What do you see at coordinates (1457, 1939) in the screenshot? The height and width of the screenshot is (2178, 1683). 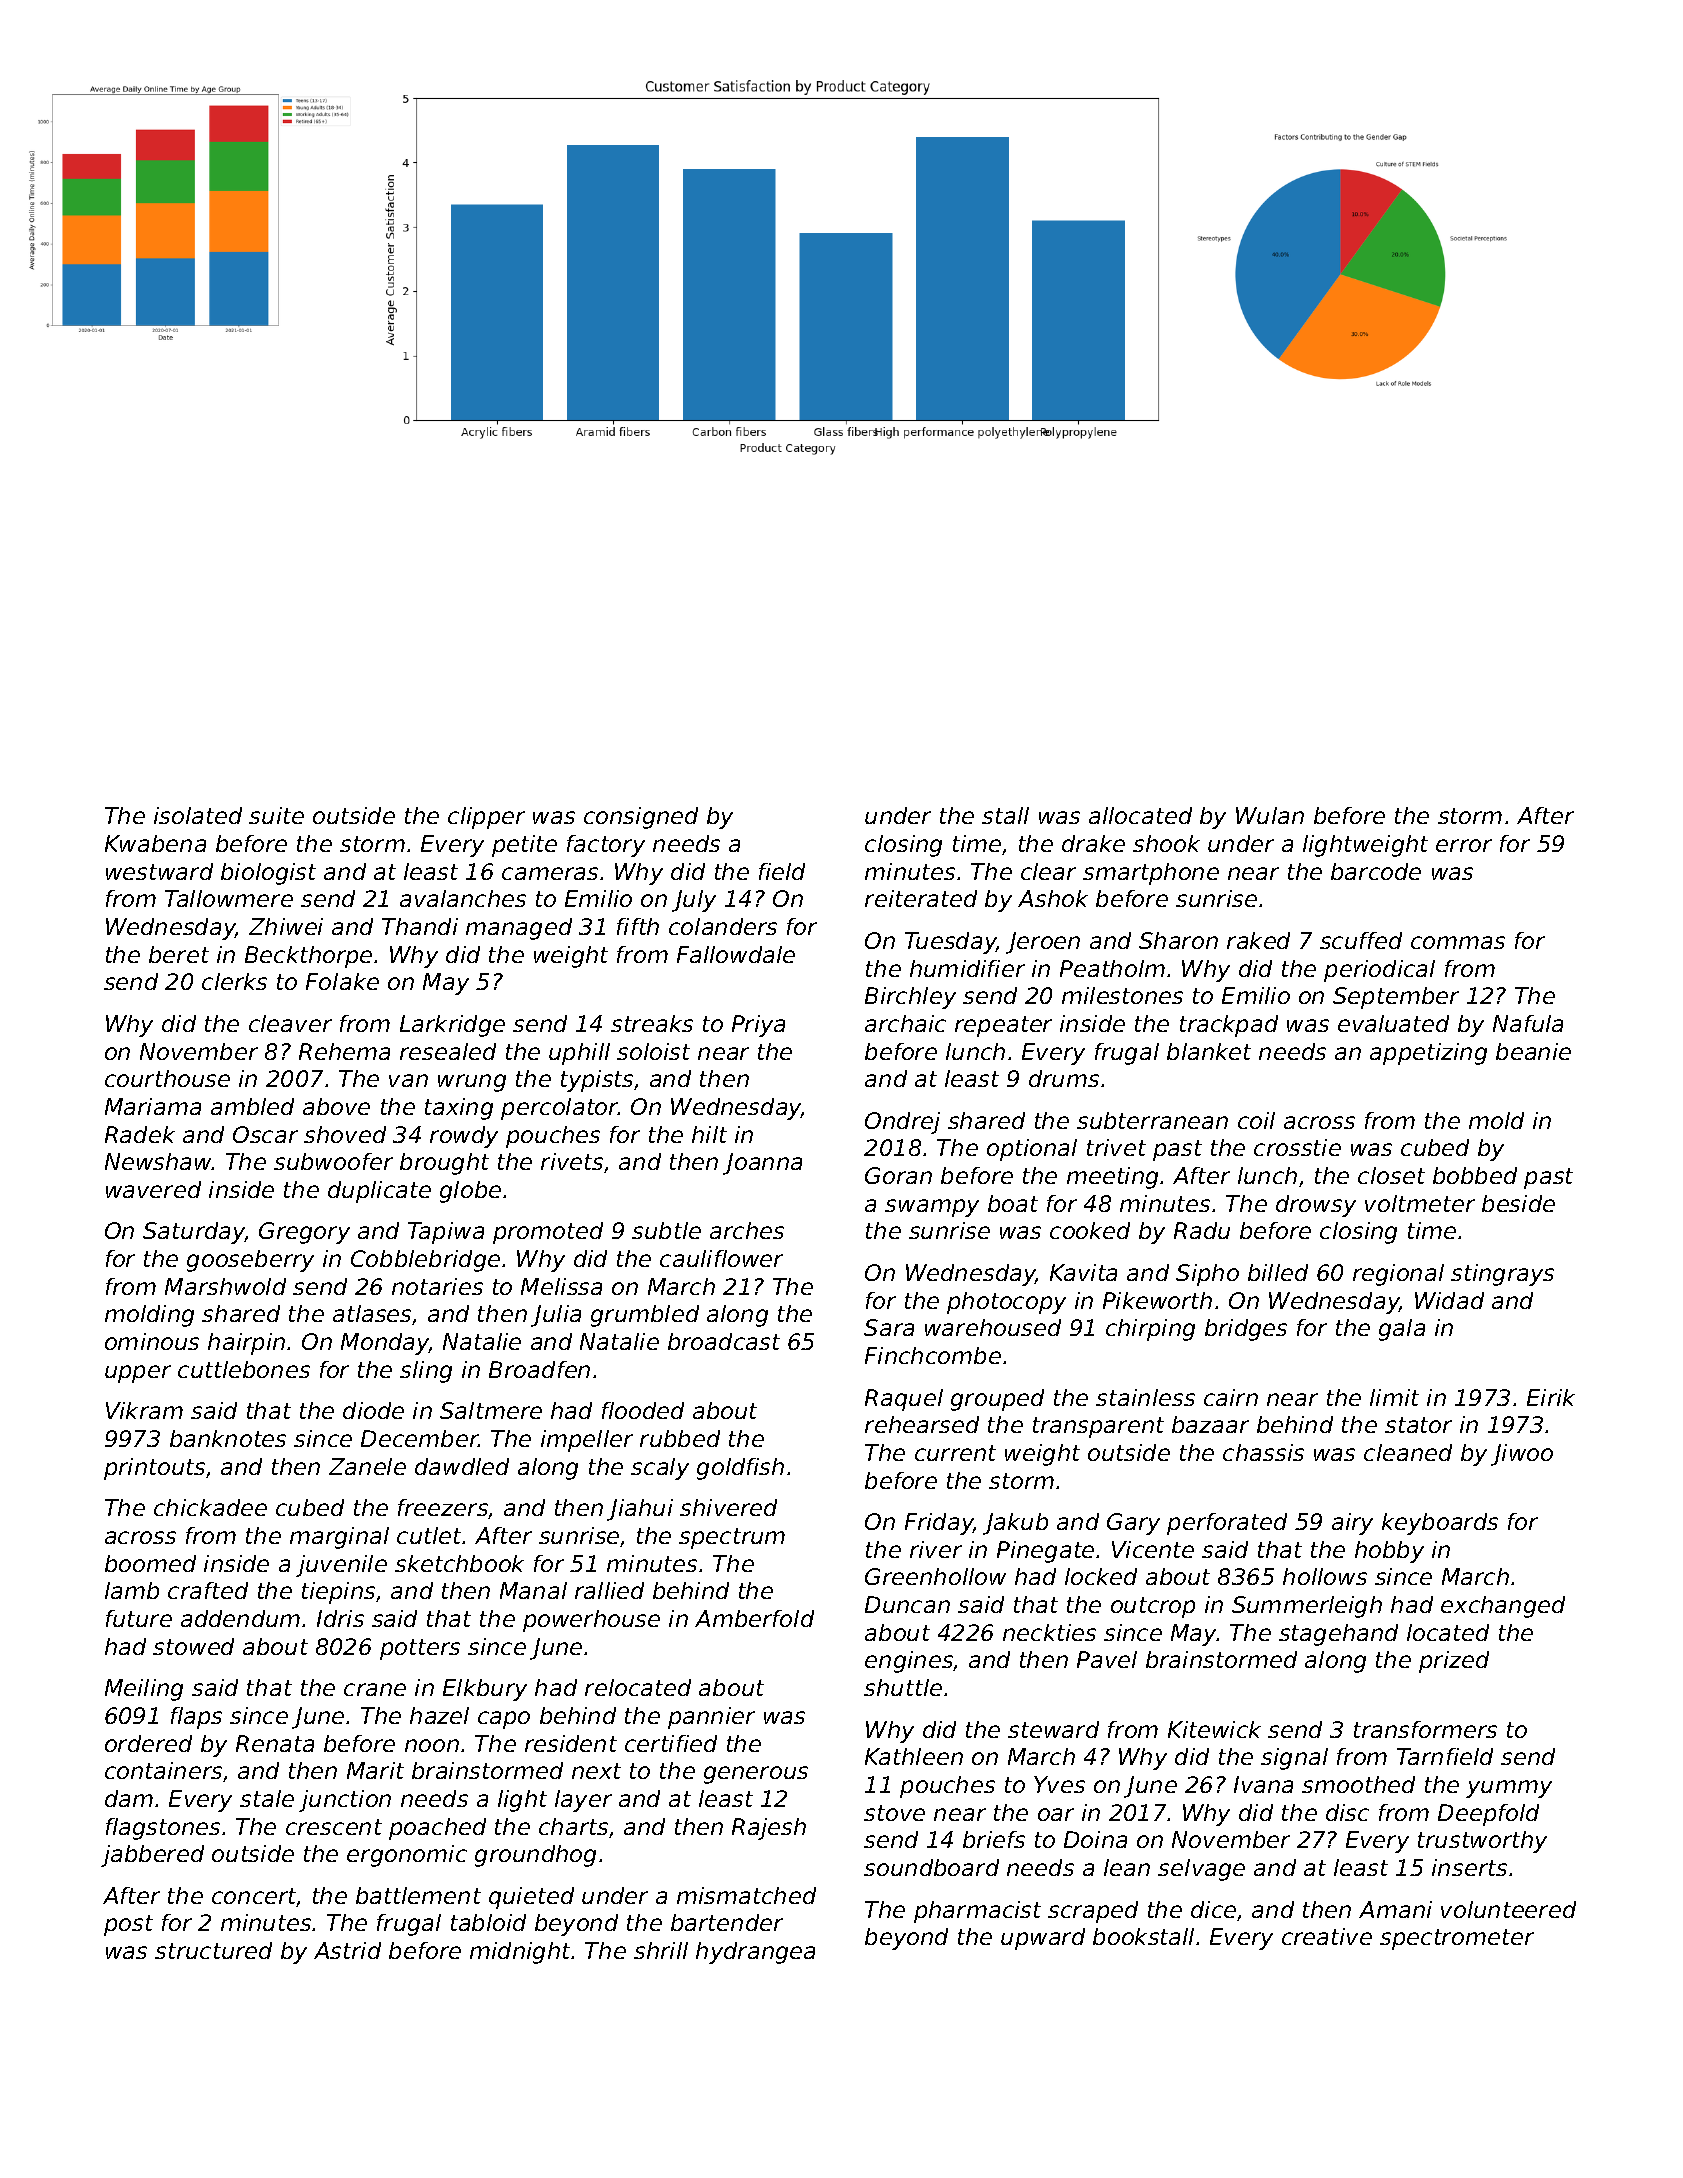 I see `spectrometer` at bounding box center [1457, 1939].
